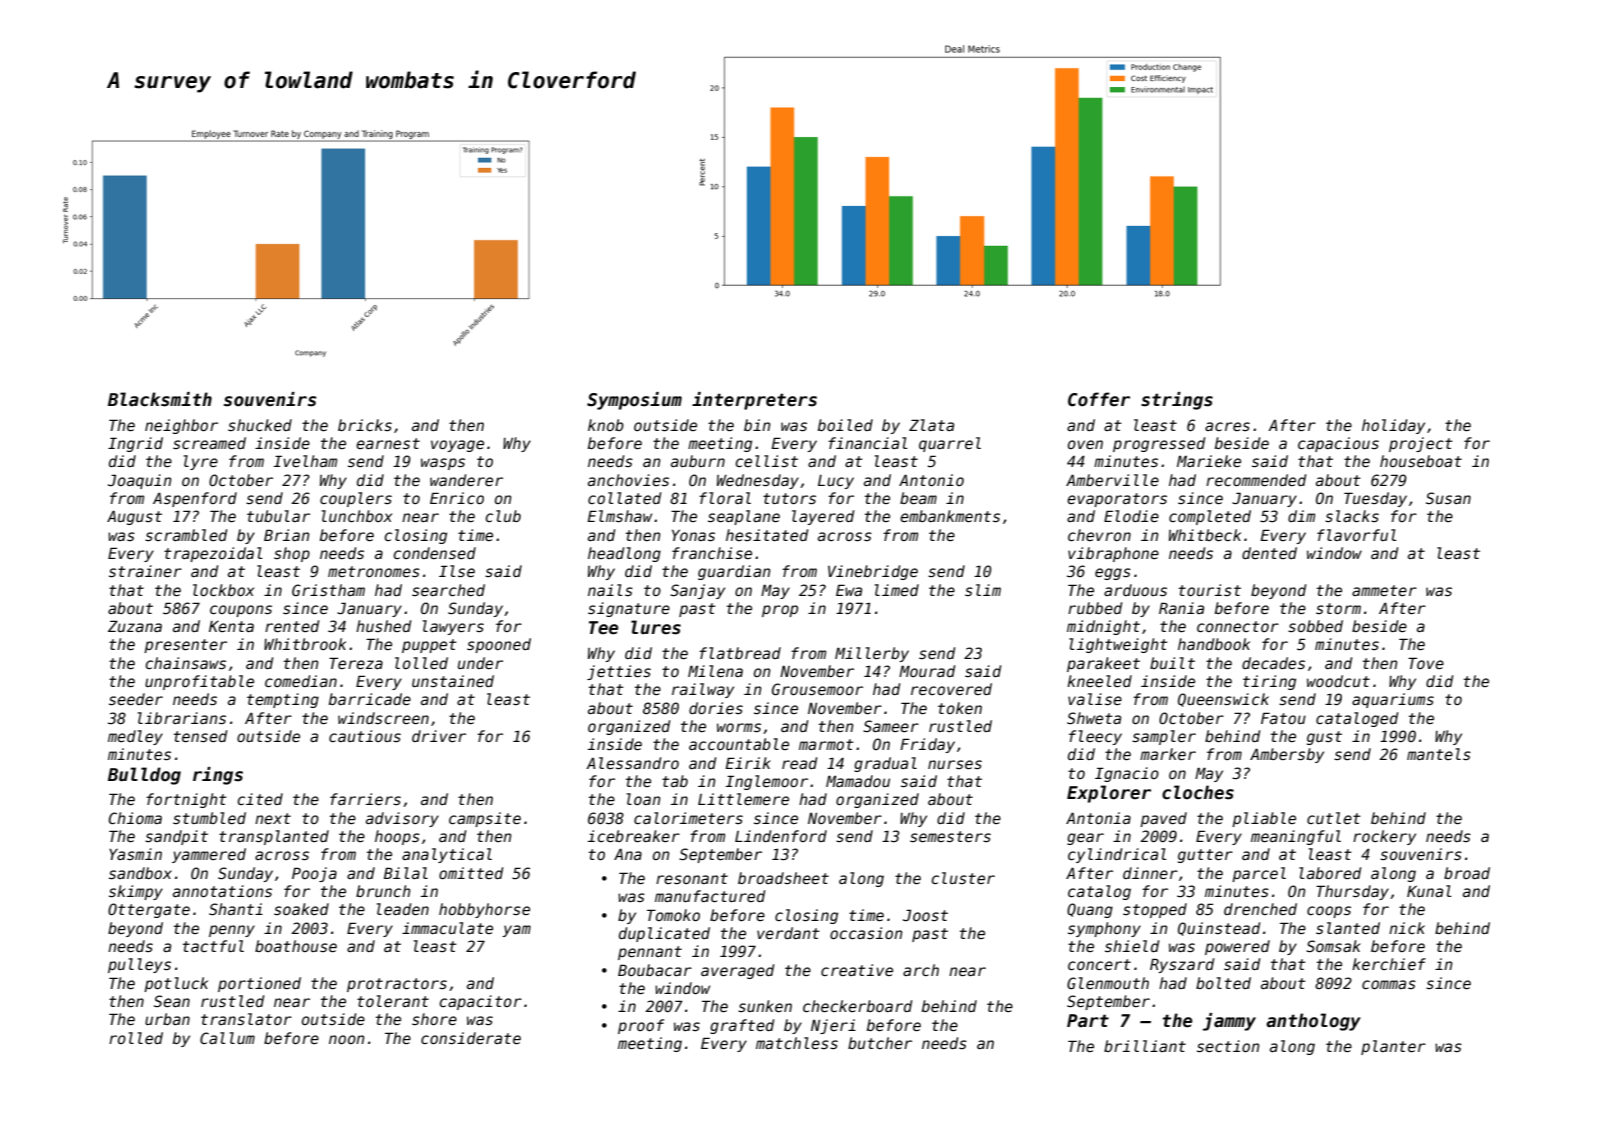  I want to click on labored, so click(1330, 873).
